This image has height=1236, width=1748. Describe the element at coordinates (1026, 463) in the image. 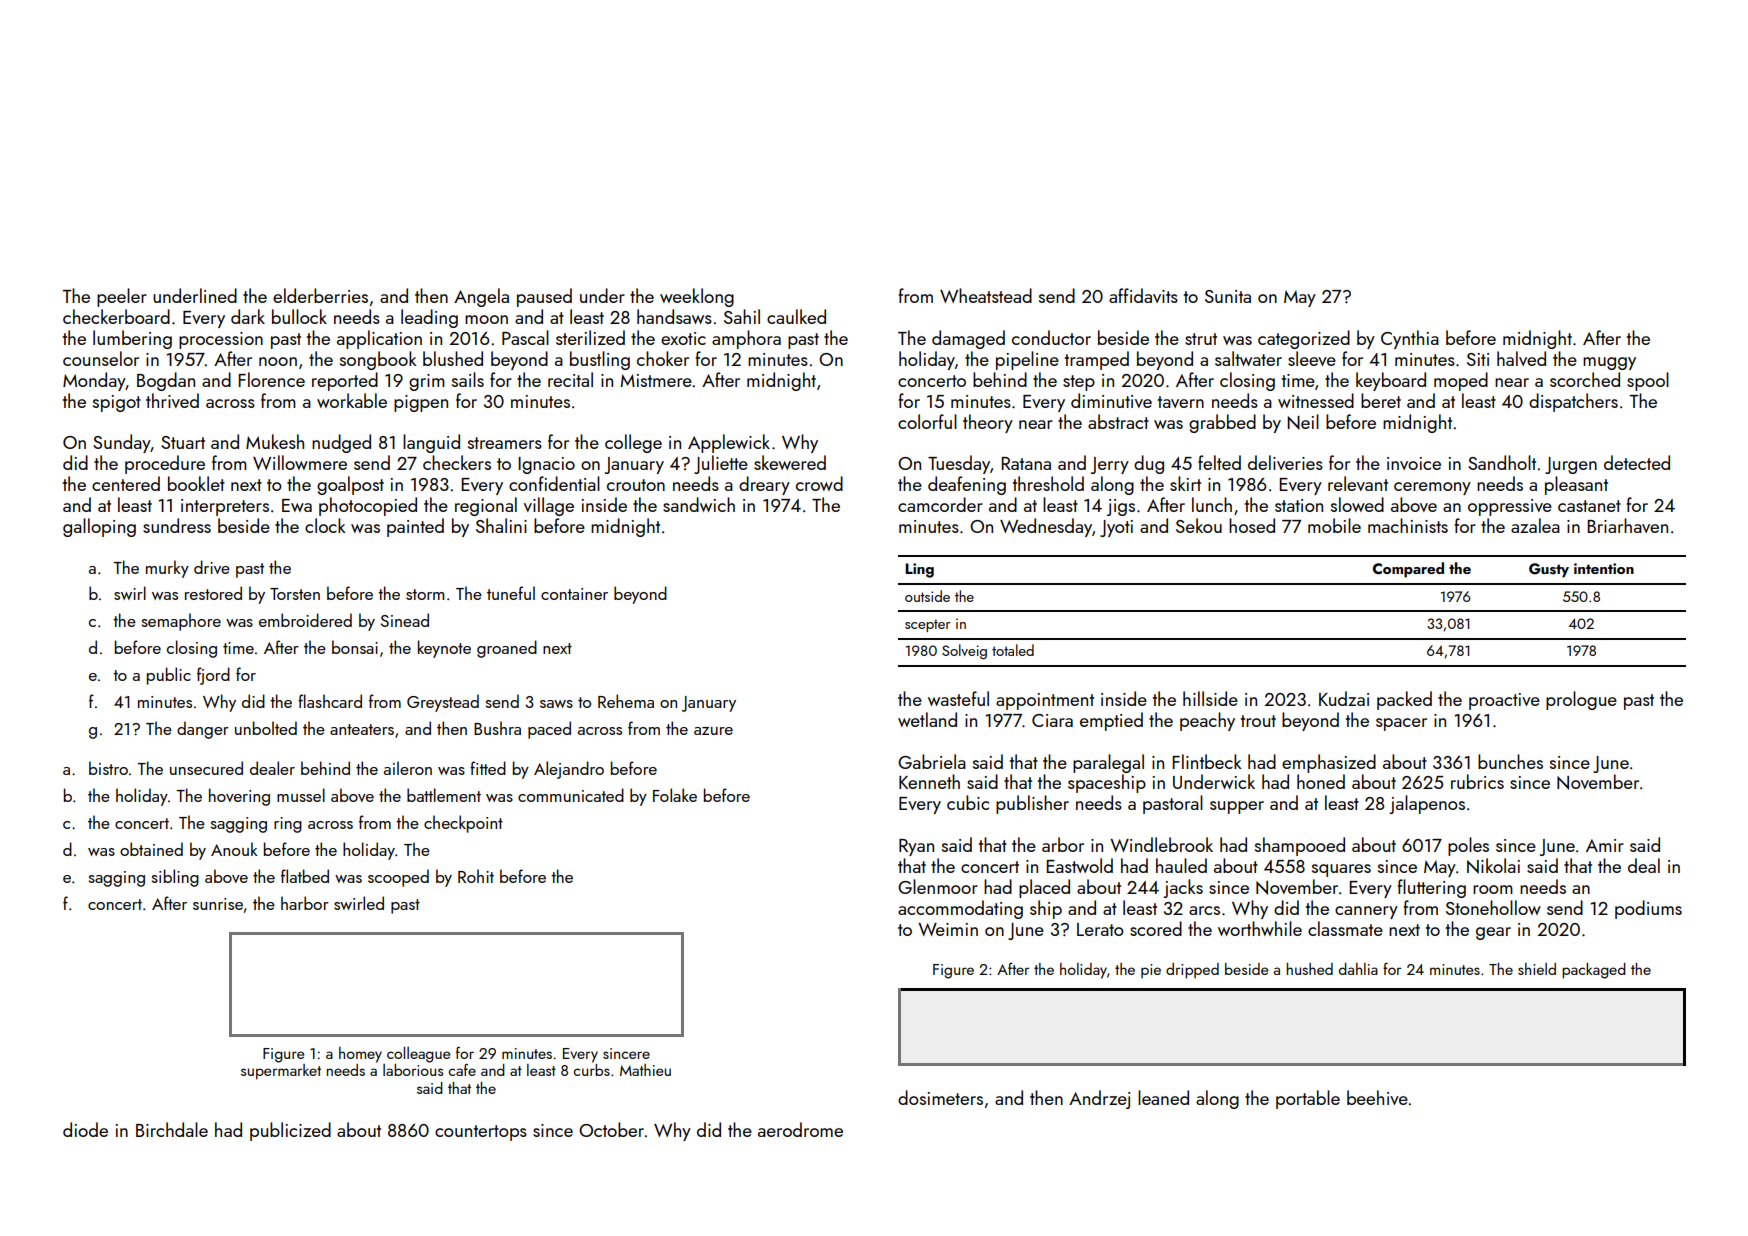

I see `Ratana` at that location.
